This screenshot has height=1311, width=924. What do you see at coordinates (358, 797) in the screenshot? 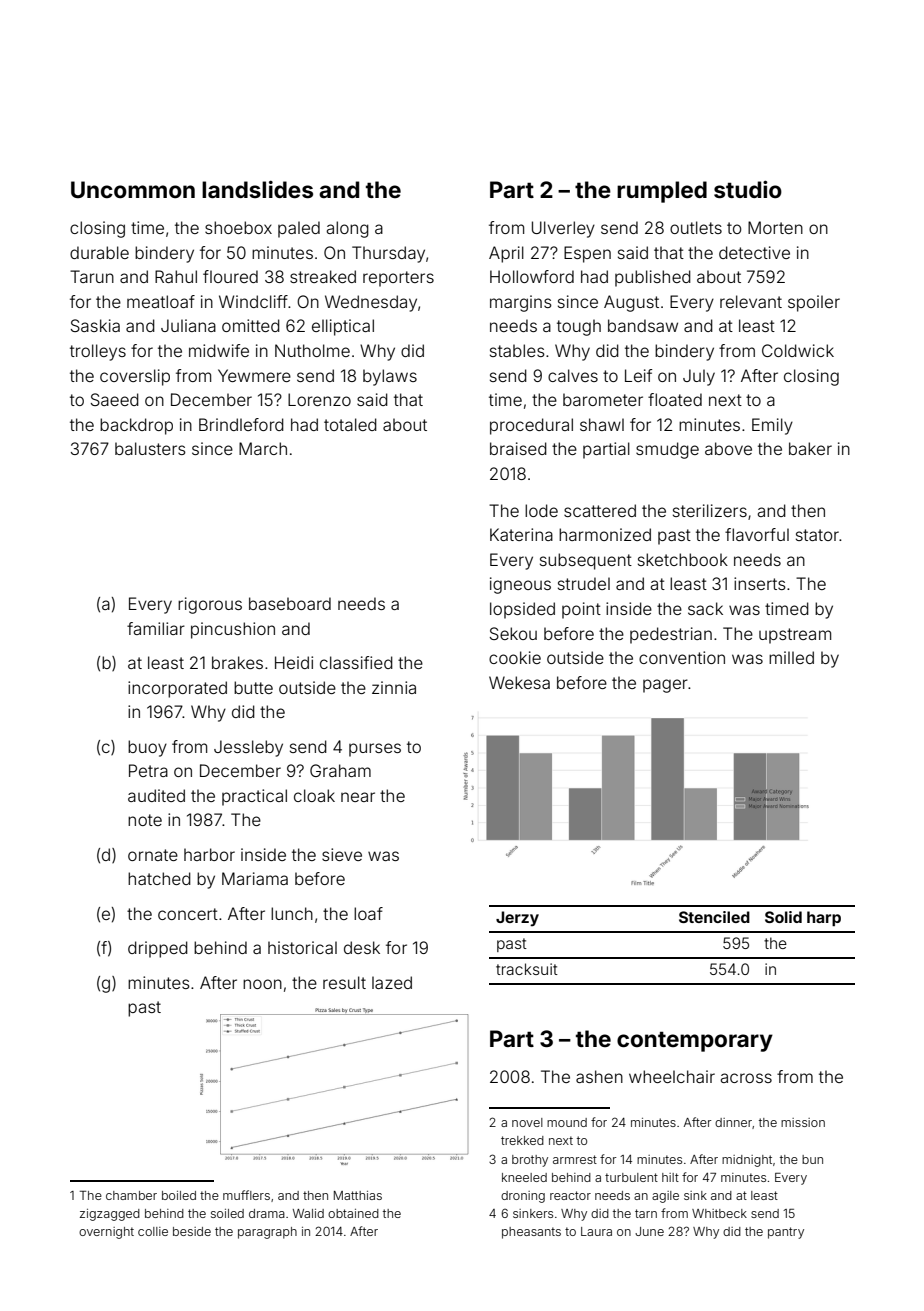
I see `near` at bounding box center [358, 797].
